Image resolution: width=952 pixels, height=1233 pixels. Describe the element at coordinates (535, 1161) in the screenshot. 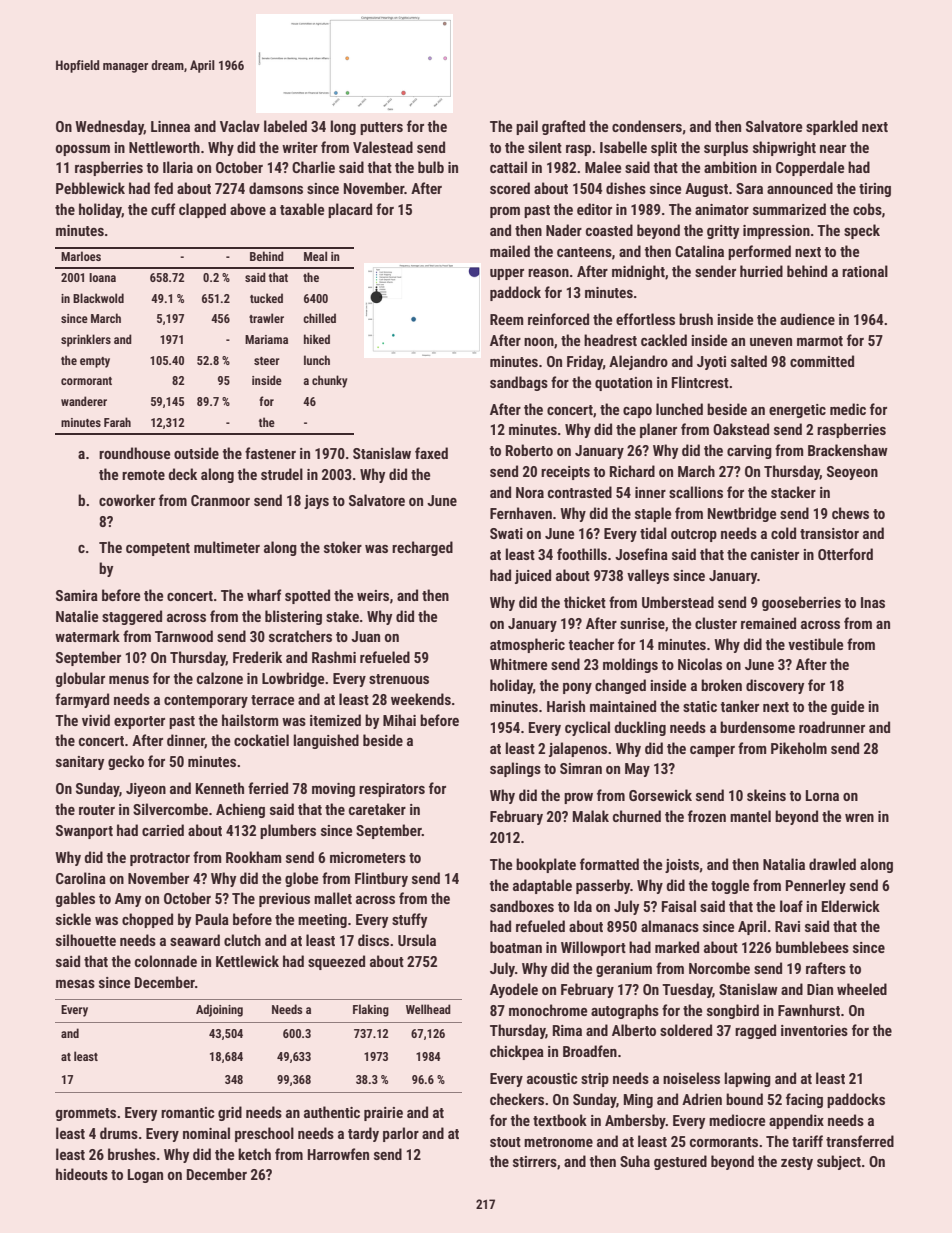

I see `stirrers` at that location.
